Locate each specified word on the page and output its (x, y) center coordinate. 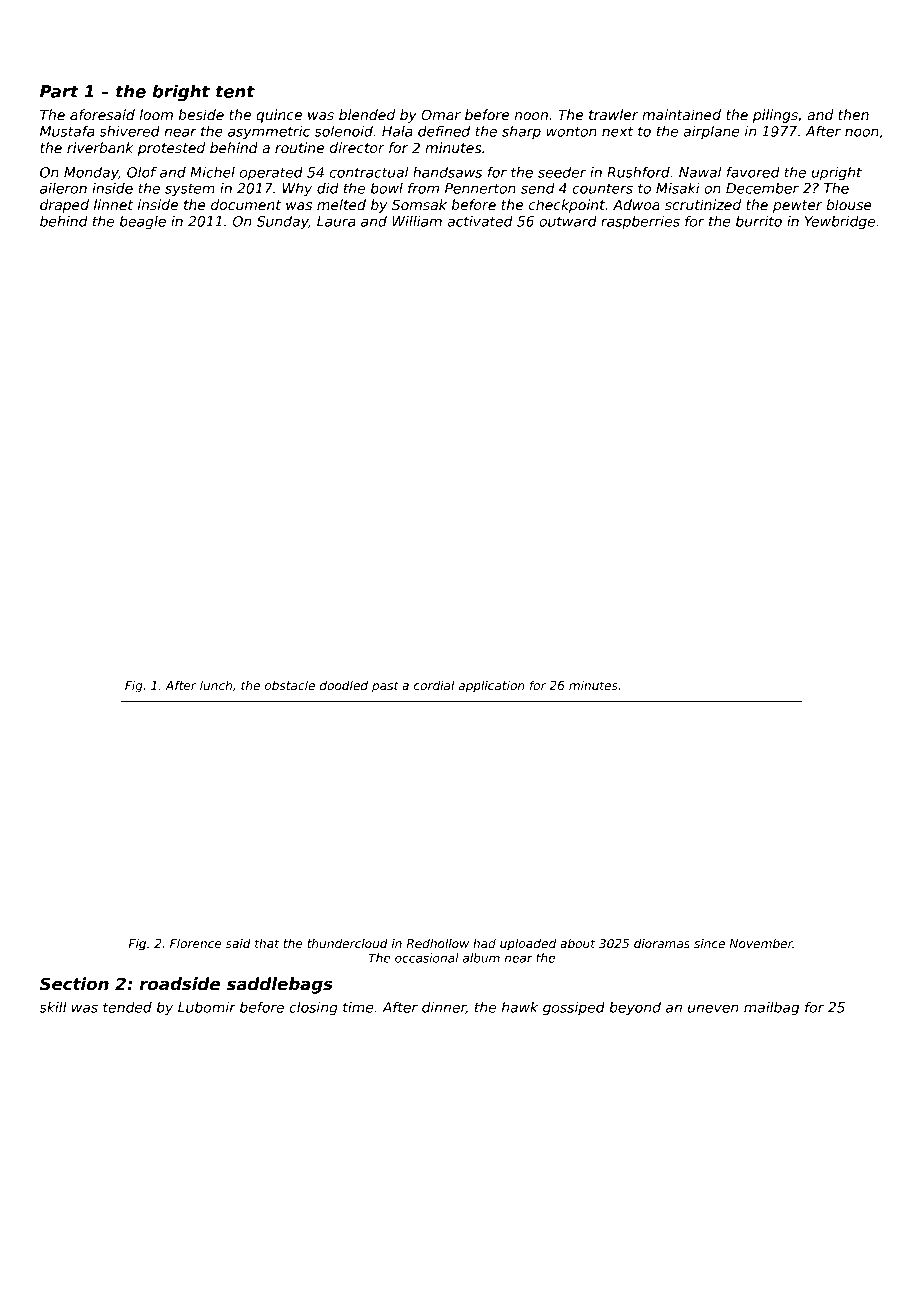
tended (127, 1007)
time (358, 1007)
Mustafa (67, 131)
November (761, 943)
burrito (759, 221)
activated (480, 221)
